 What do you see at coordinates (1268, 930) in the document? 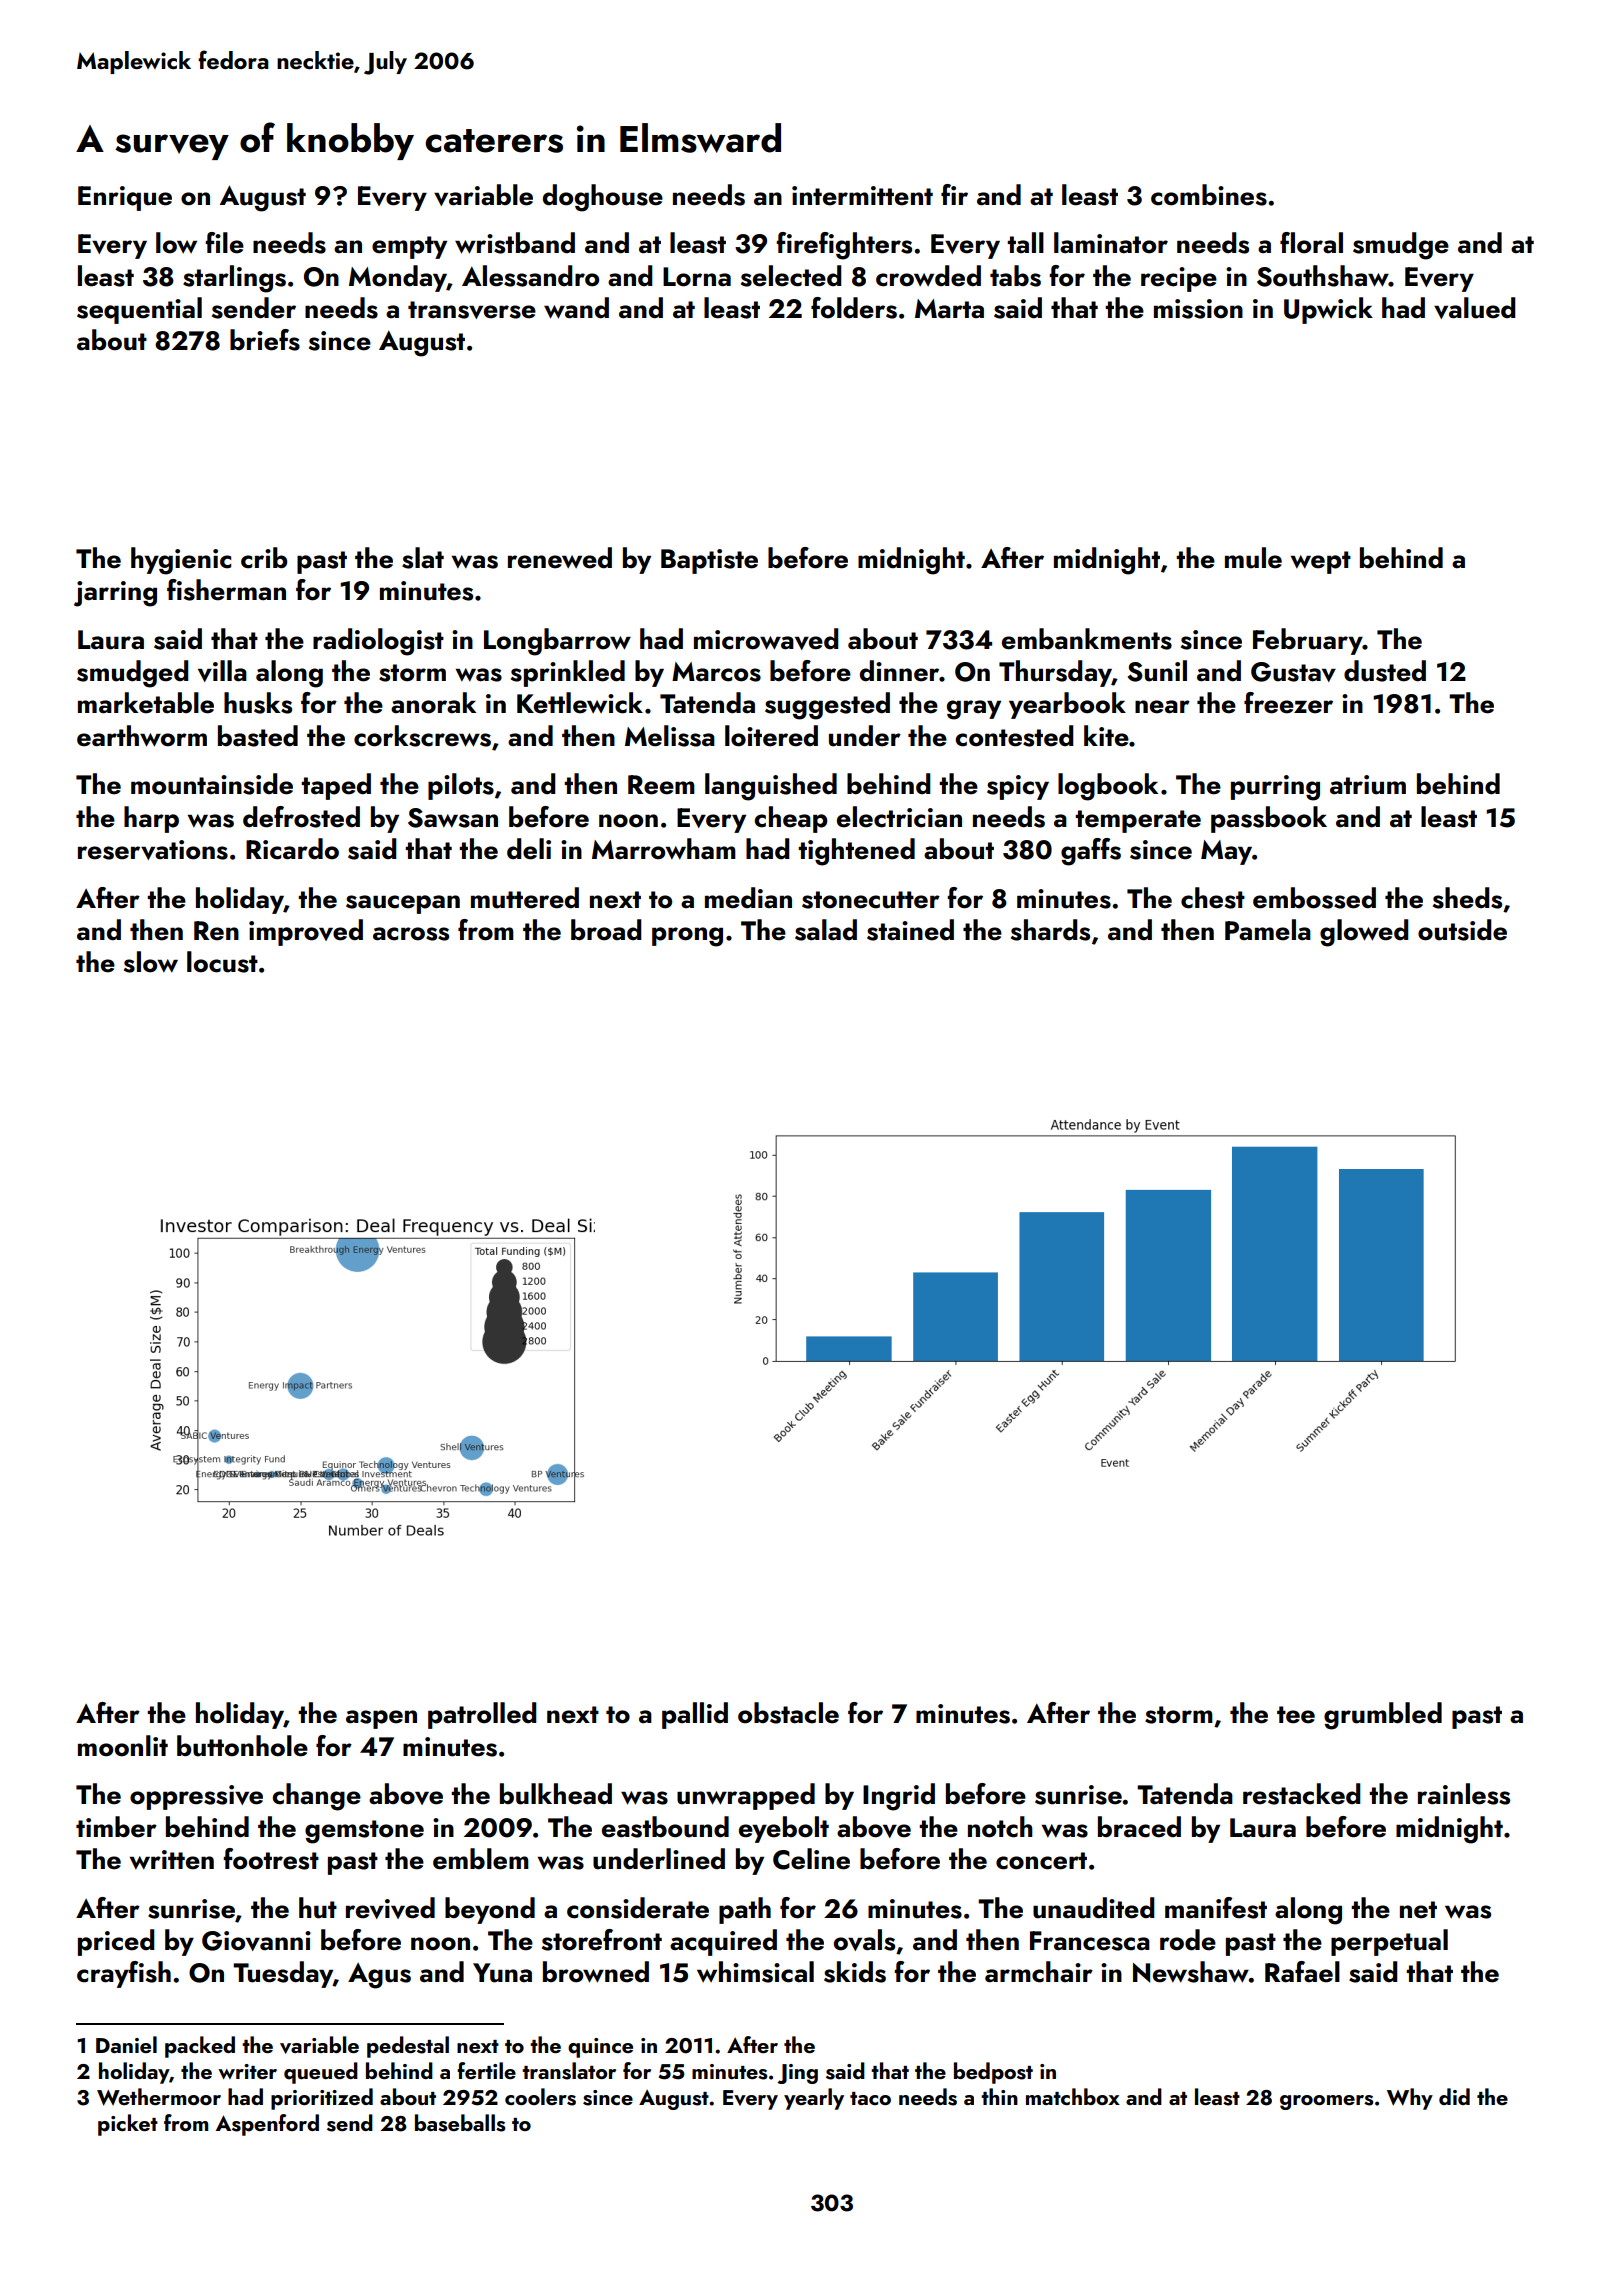
I see `Pamela` at bounding box center [1268, 930].
